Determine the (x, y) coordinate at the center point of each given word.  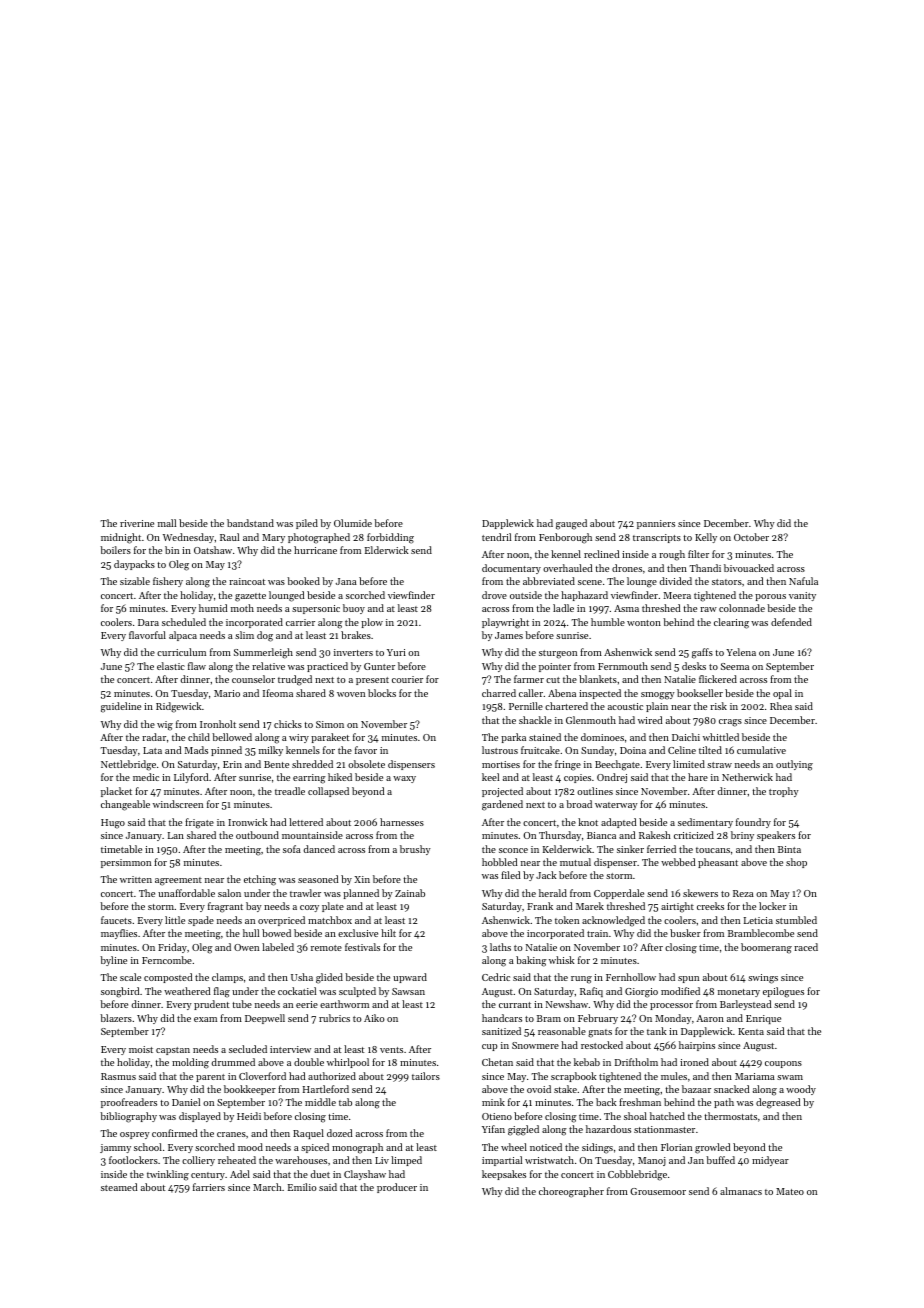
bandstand (250, 523)
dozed (339, 1133)
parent (210, 1078)
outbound (257, 835)
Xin (362, 879)
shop (796, 863)
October (751, 537)
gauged (571, 524)
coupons (783, 1064)
